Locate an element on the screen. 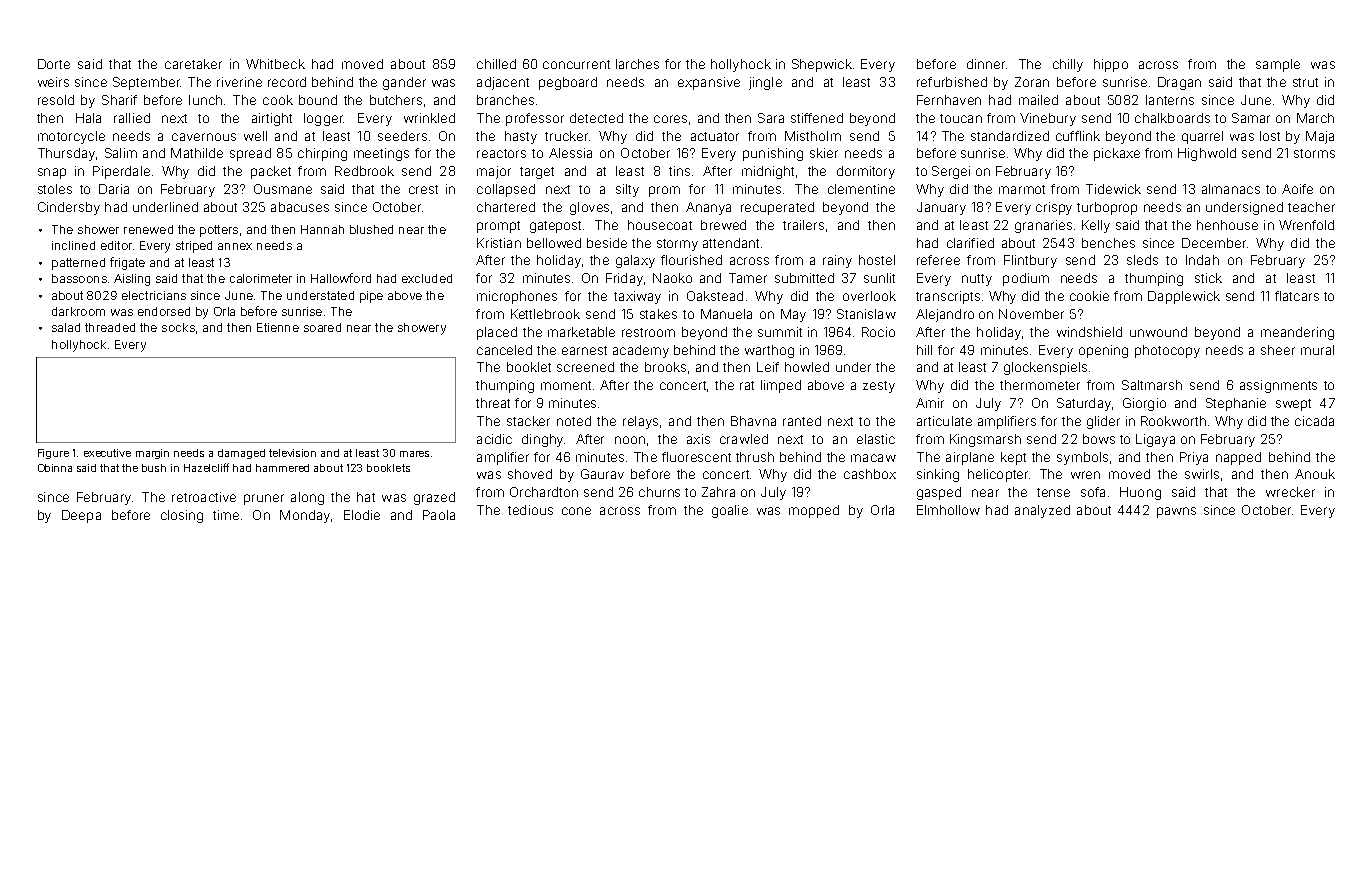  Orchardton is located at coordinates (544, 492).
